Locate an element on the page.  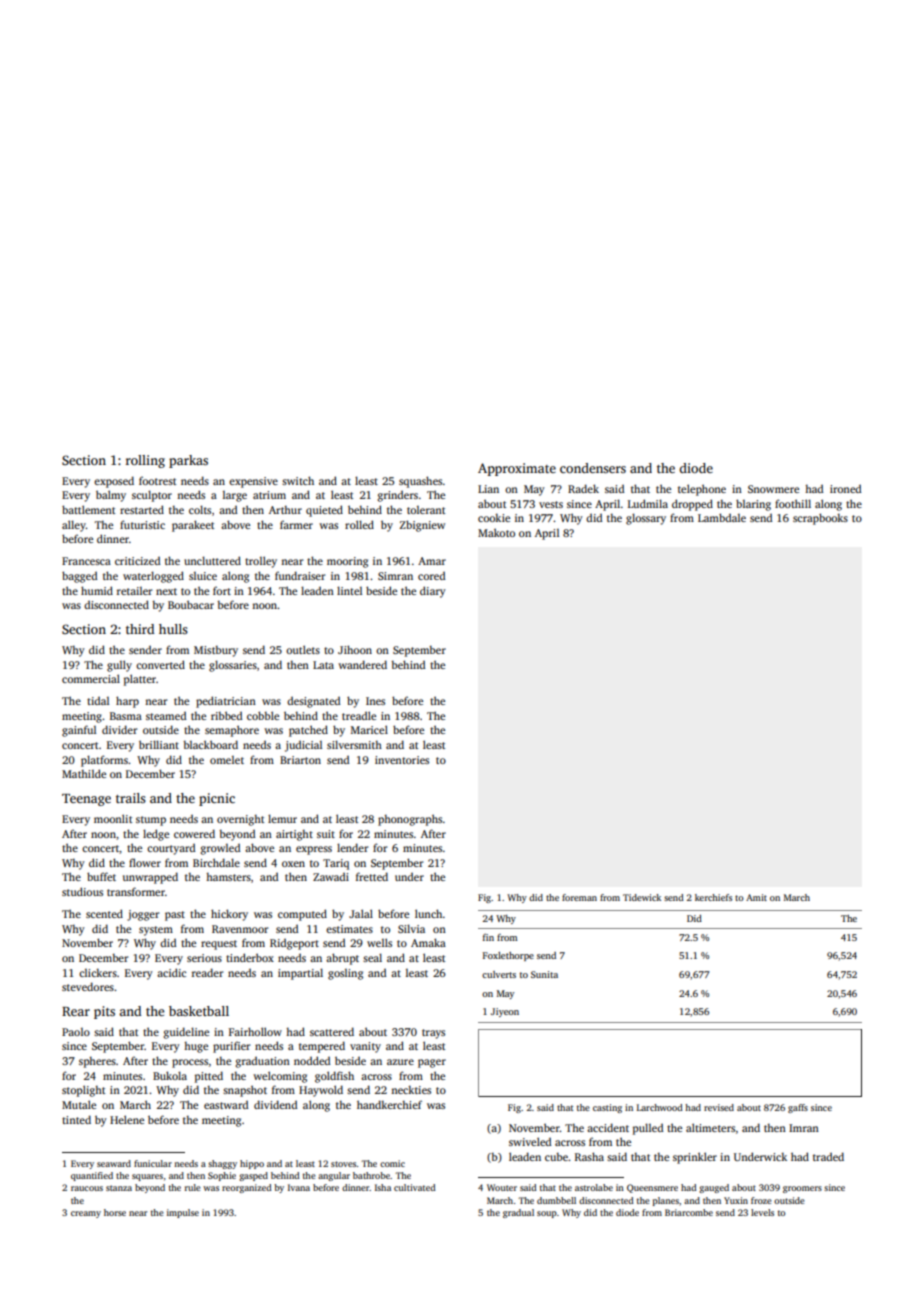
Jihoon is located at coordinates (355, 649).
